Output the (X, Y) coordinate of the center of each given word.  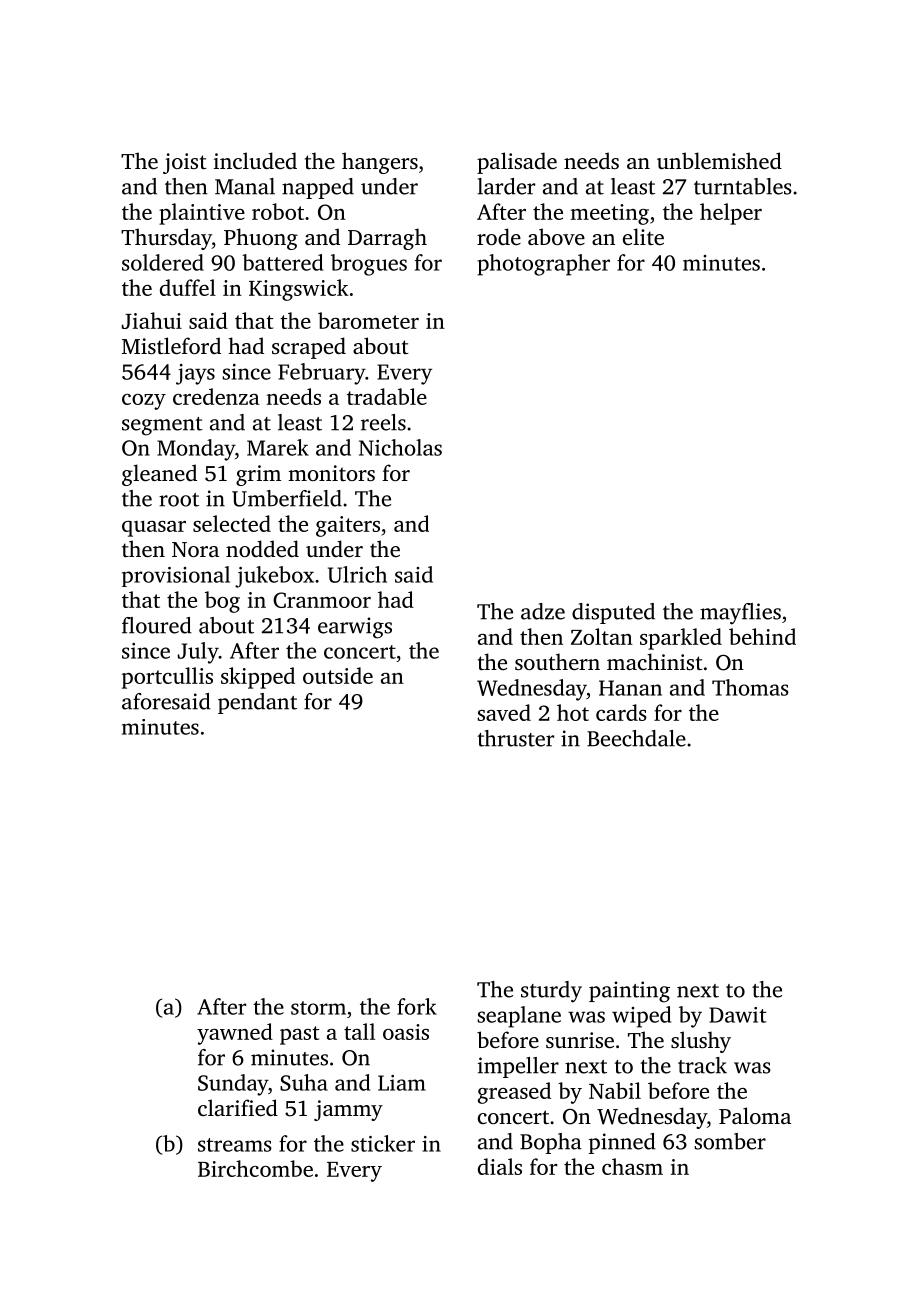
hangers (380, 163)
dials (500, 1166)
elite (643, 236)
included (255, 160)
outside (338, 675)
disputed (613, 613)
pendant (257, 703)
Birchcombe (255, 1168)
